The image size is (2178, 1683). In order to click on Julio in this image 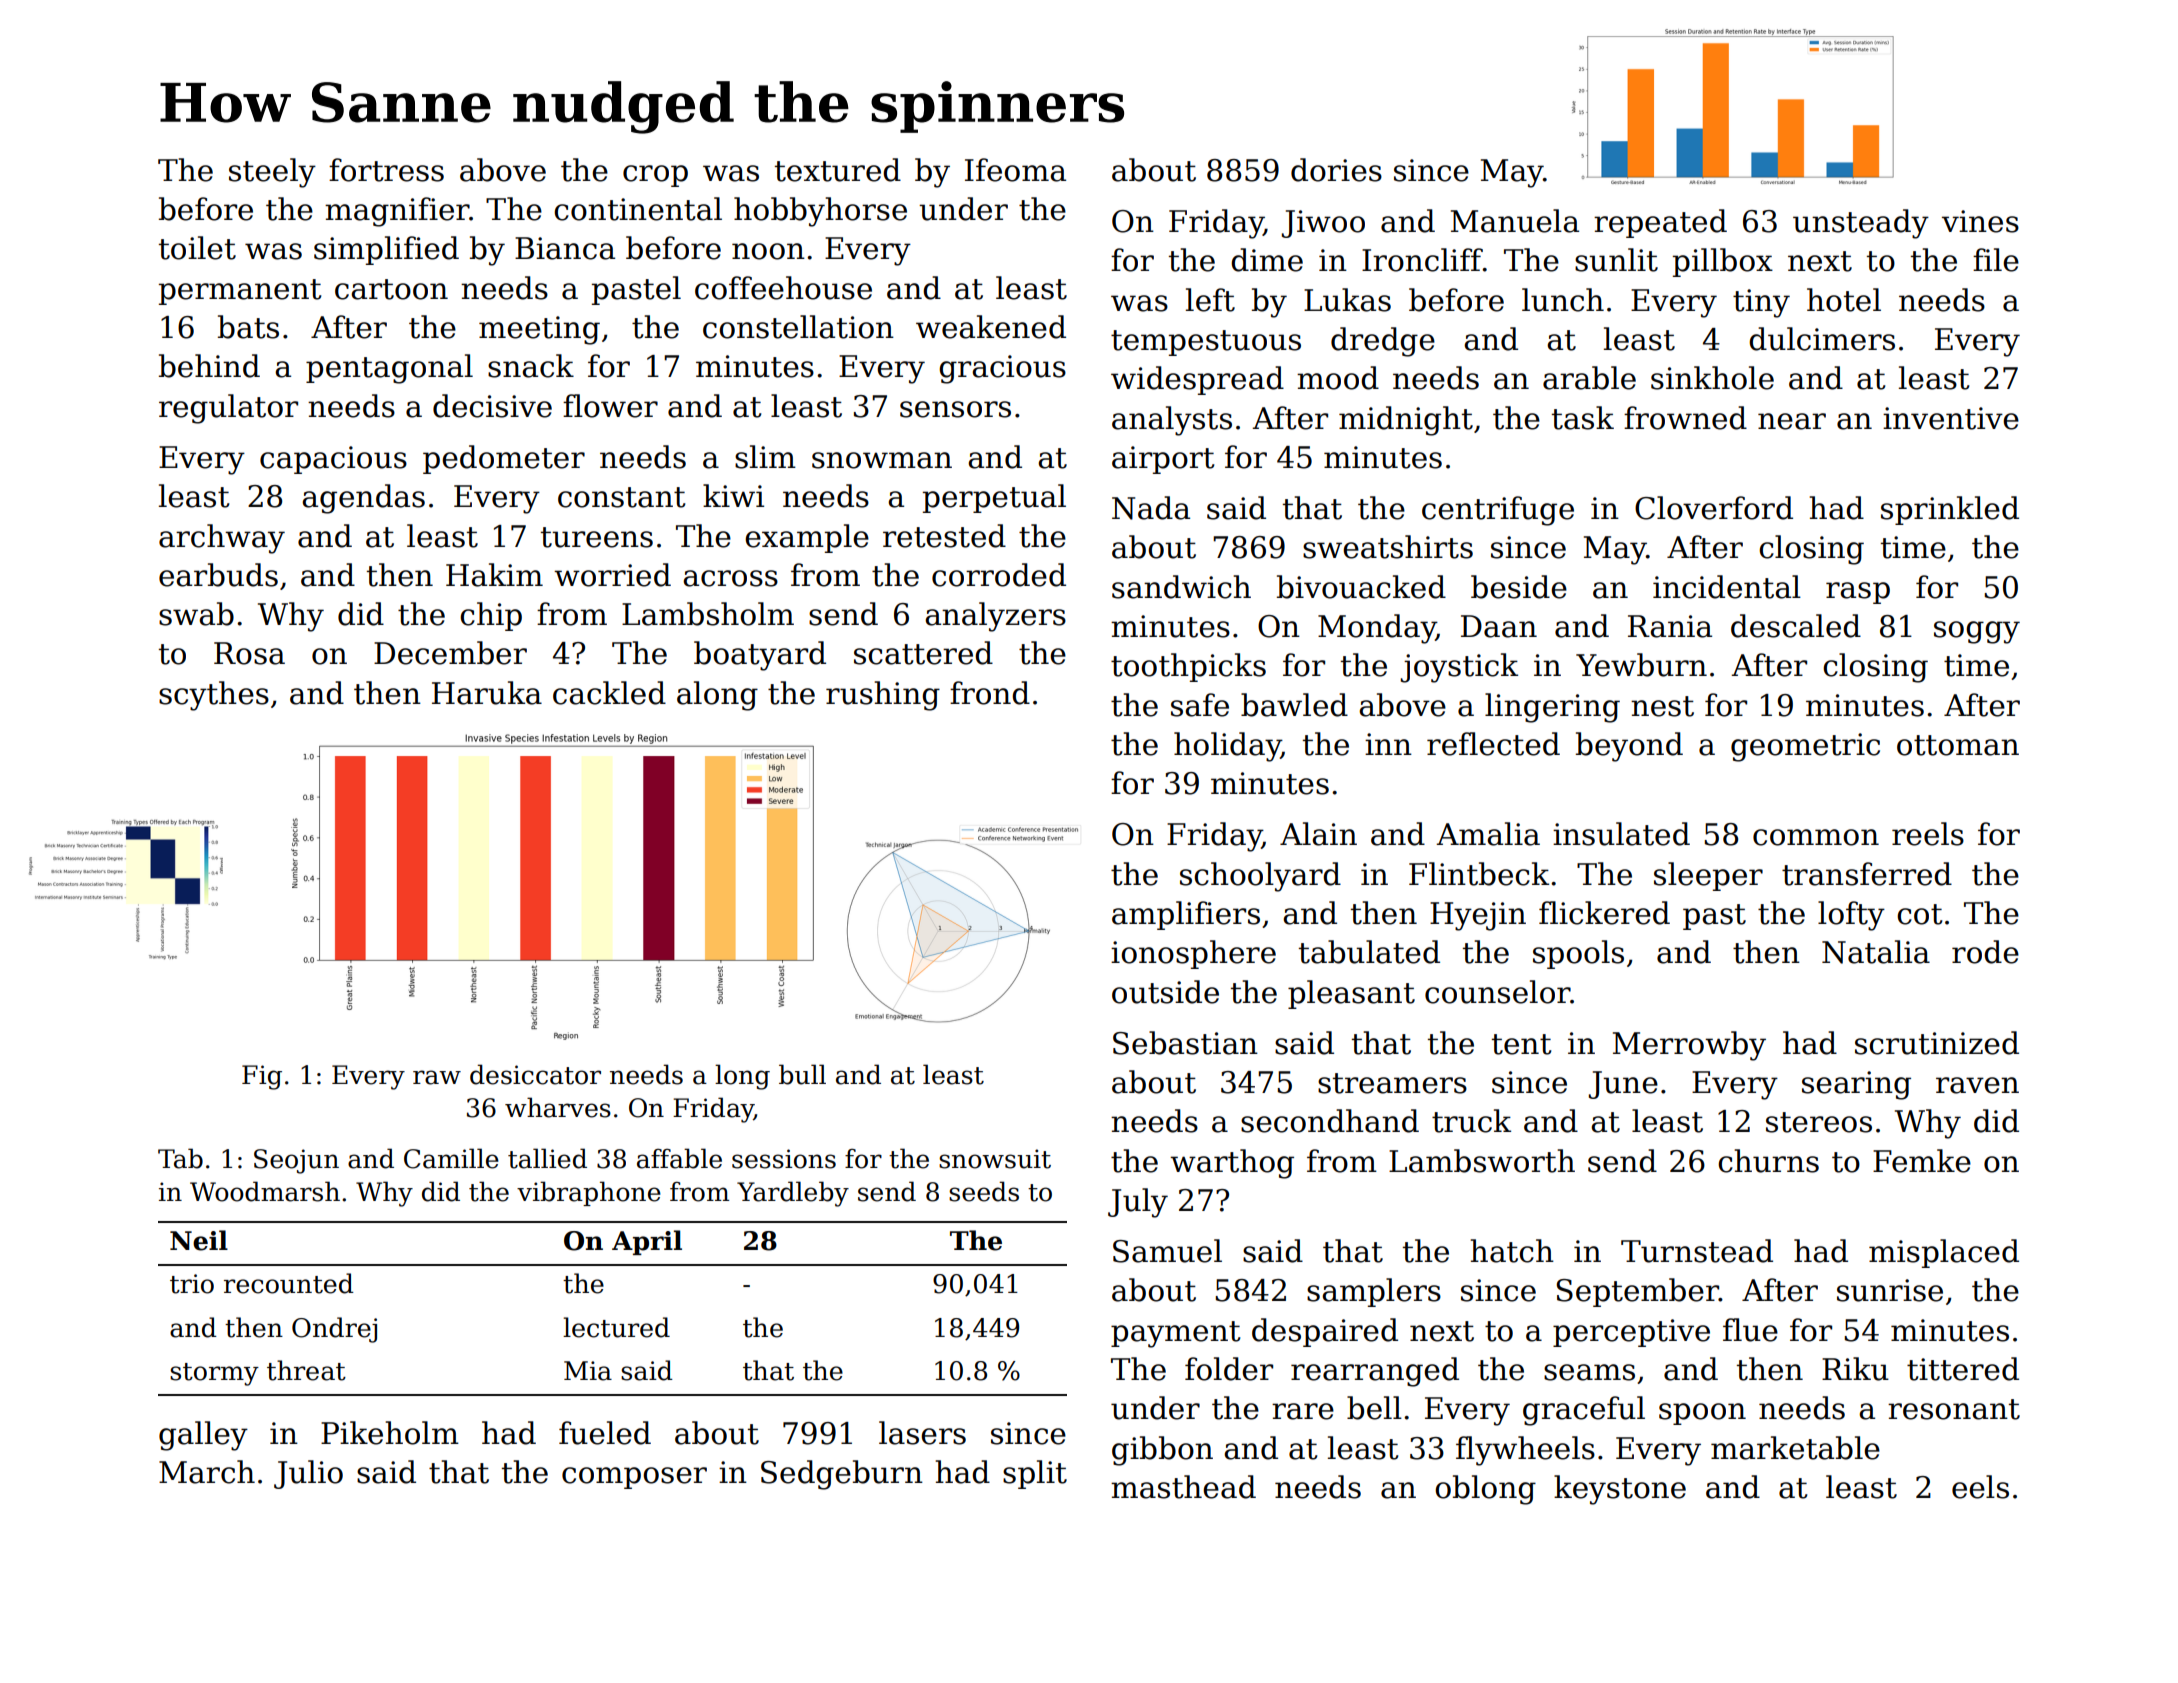, I will do `click(308, 1474)`.
